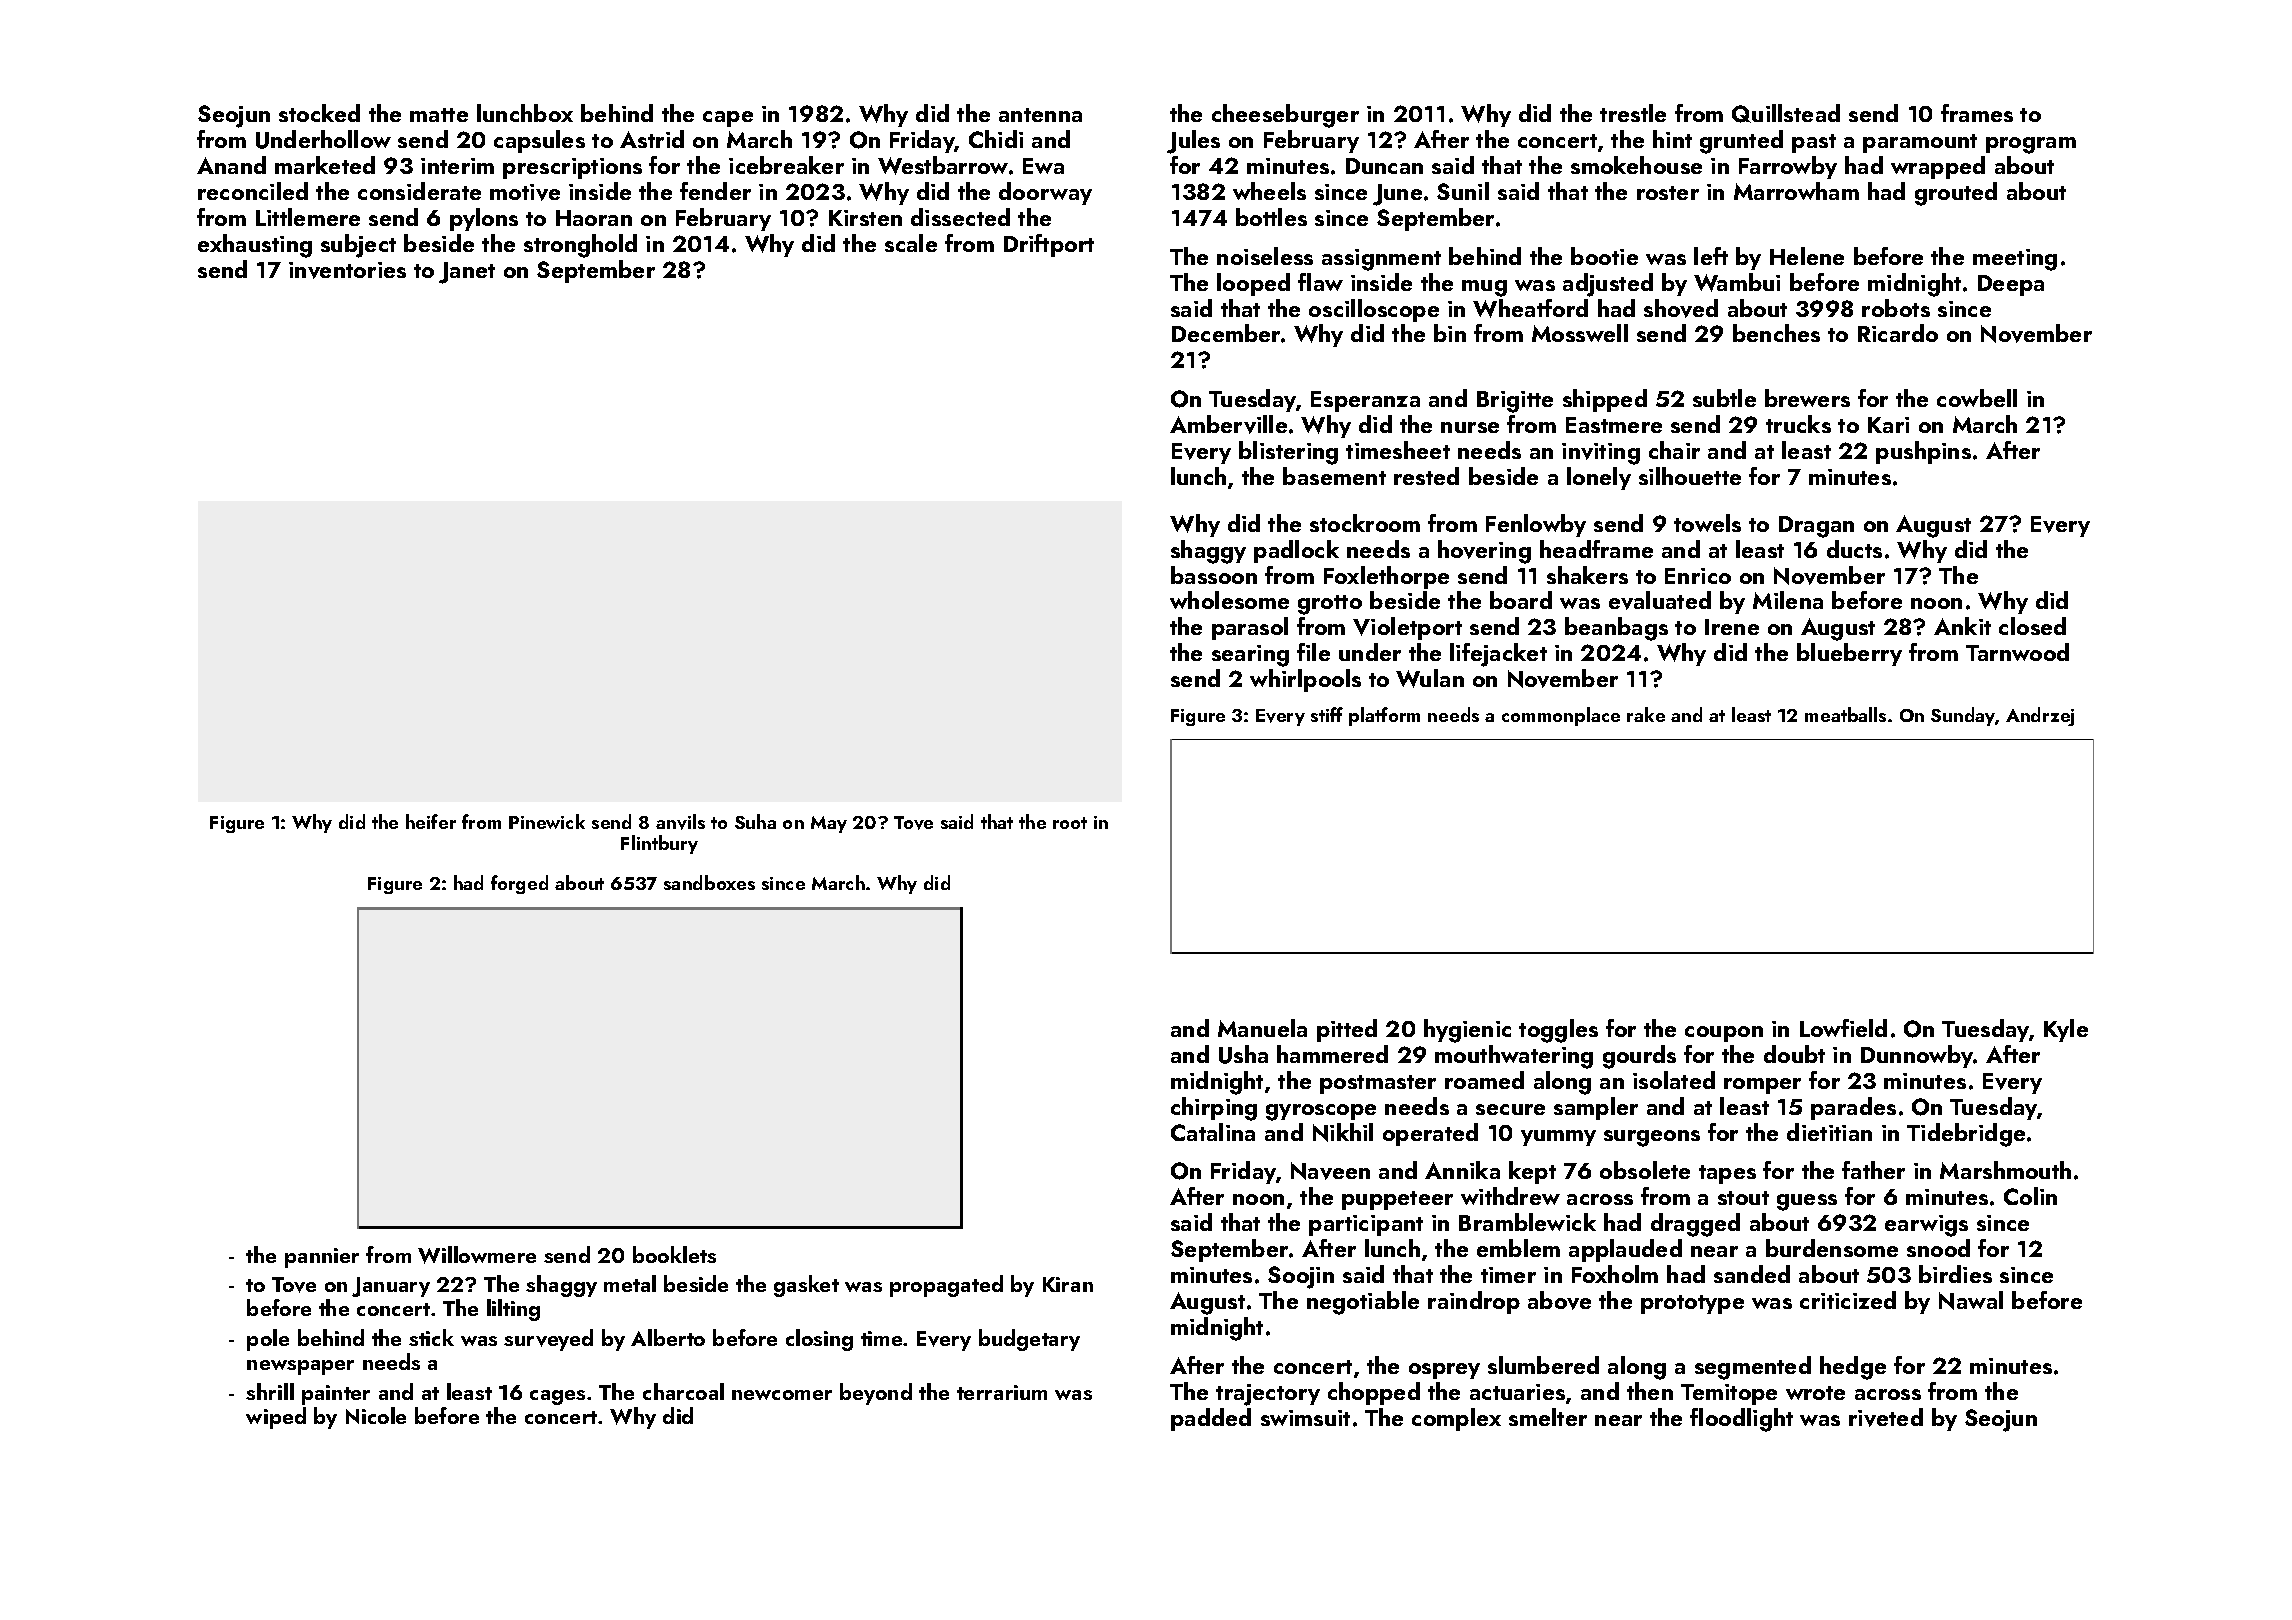 Image resolution: width=2292 pixels, height=1620 pixels. What do you see at coordinates (439, 115) in the page?
I see `matte` at bounding box center [439, 115].
